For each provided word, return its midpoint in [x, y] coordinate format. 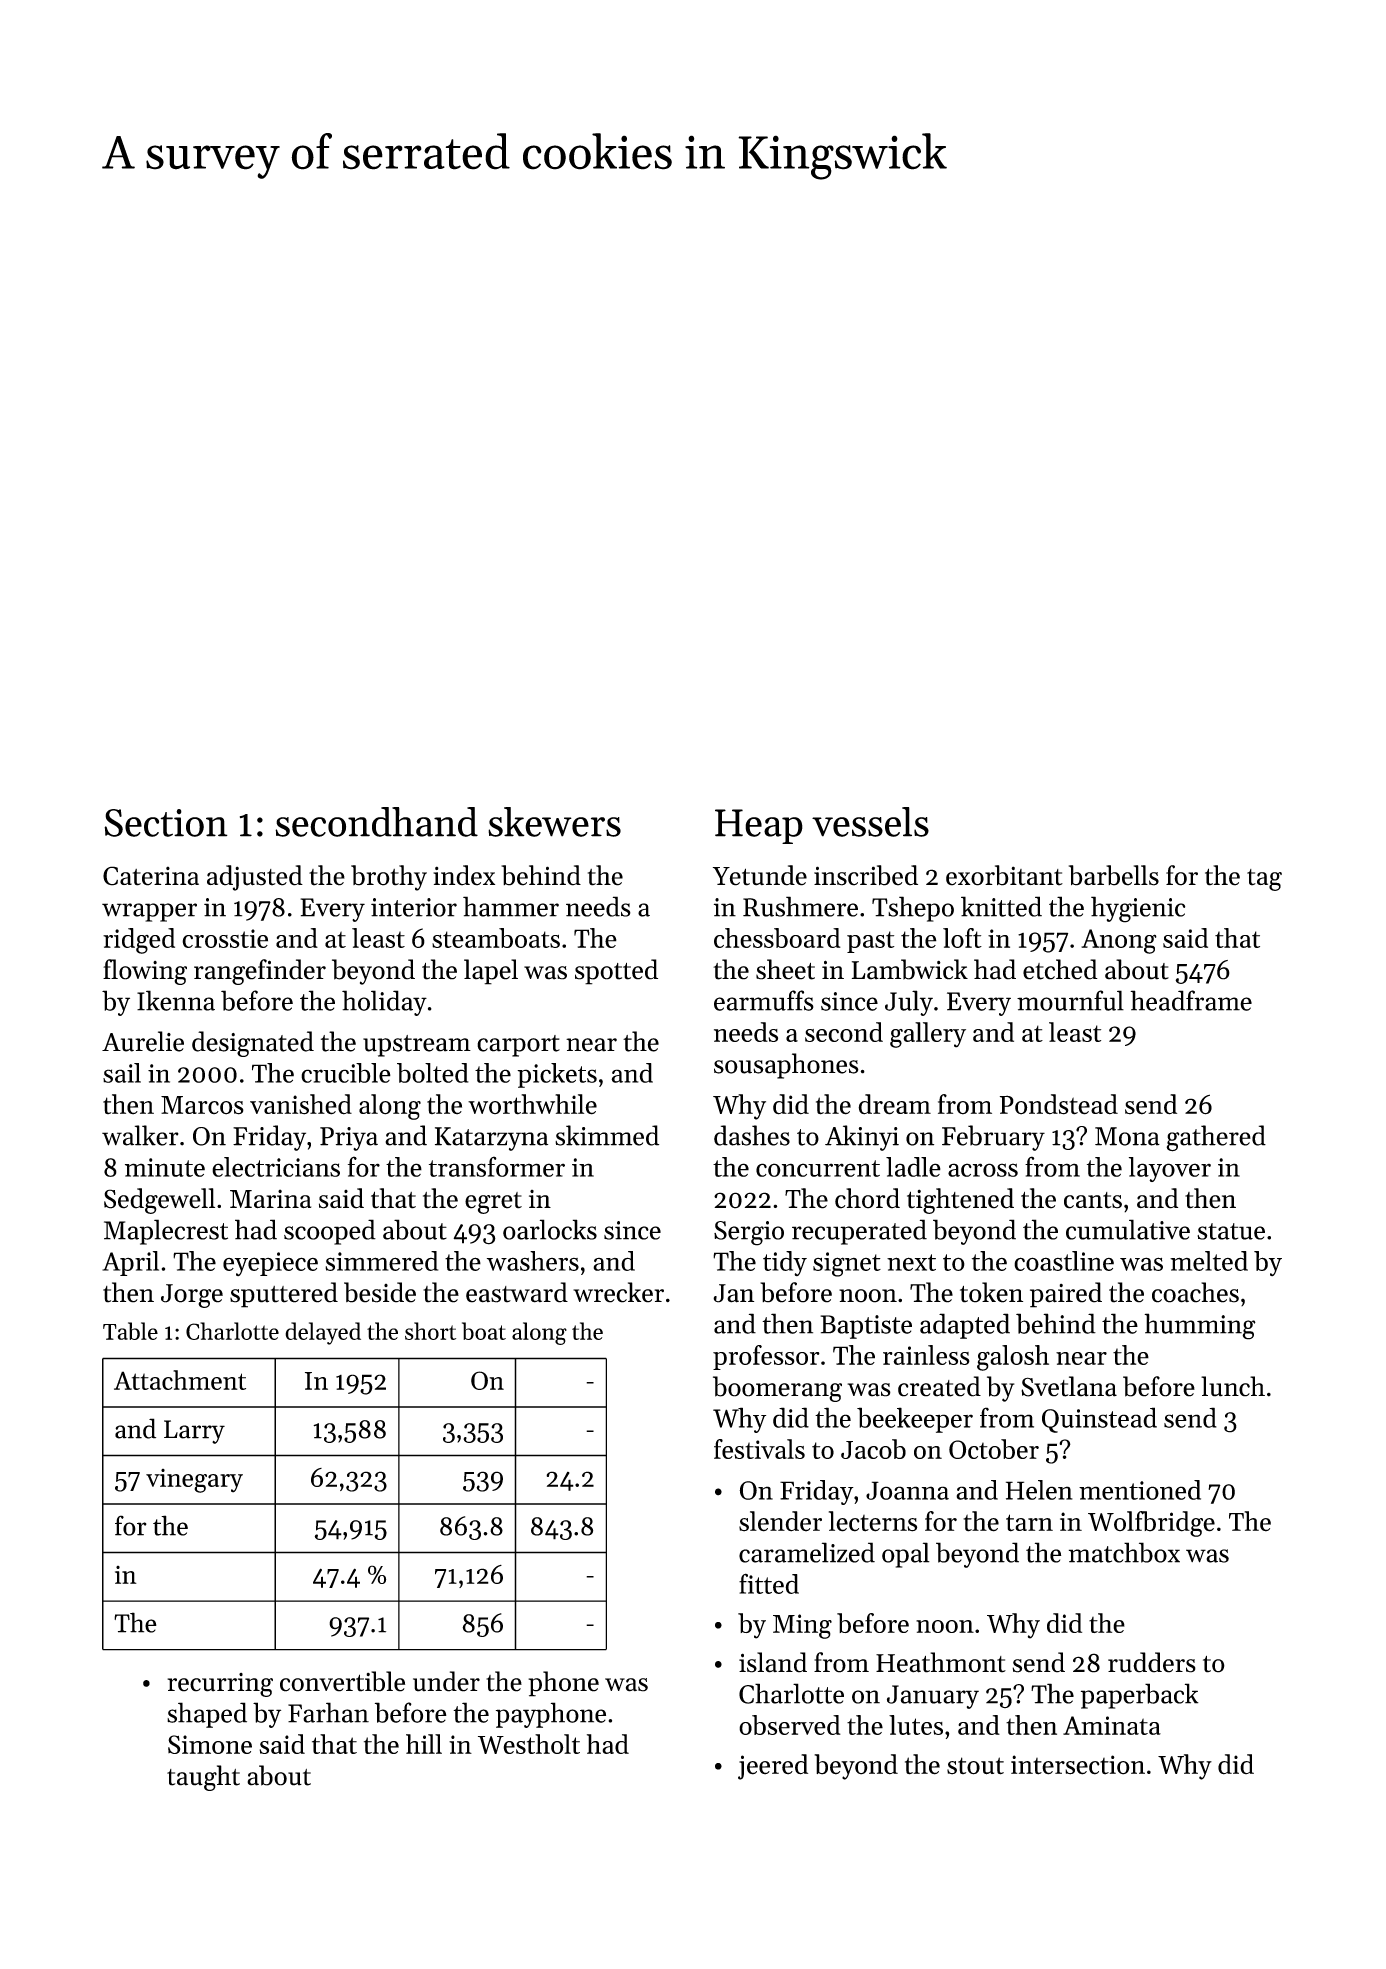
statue [1231, 1231]
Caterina [151, 876]
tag [1264, 880]
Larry [194, 1432]
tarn [1029, 1523]
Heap [759, 826]
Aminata [1112, 1725]
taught [203, 1778]
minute [165, 1167]
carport [518, 1046]
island [773, 1662]
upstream [417, 1046]
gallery [928, 1035]
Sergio [749, 1233]
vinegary [194, 1481]
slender [780, 1521]
